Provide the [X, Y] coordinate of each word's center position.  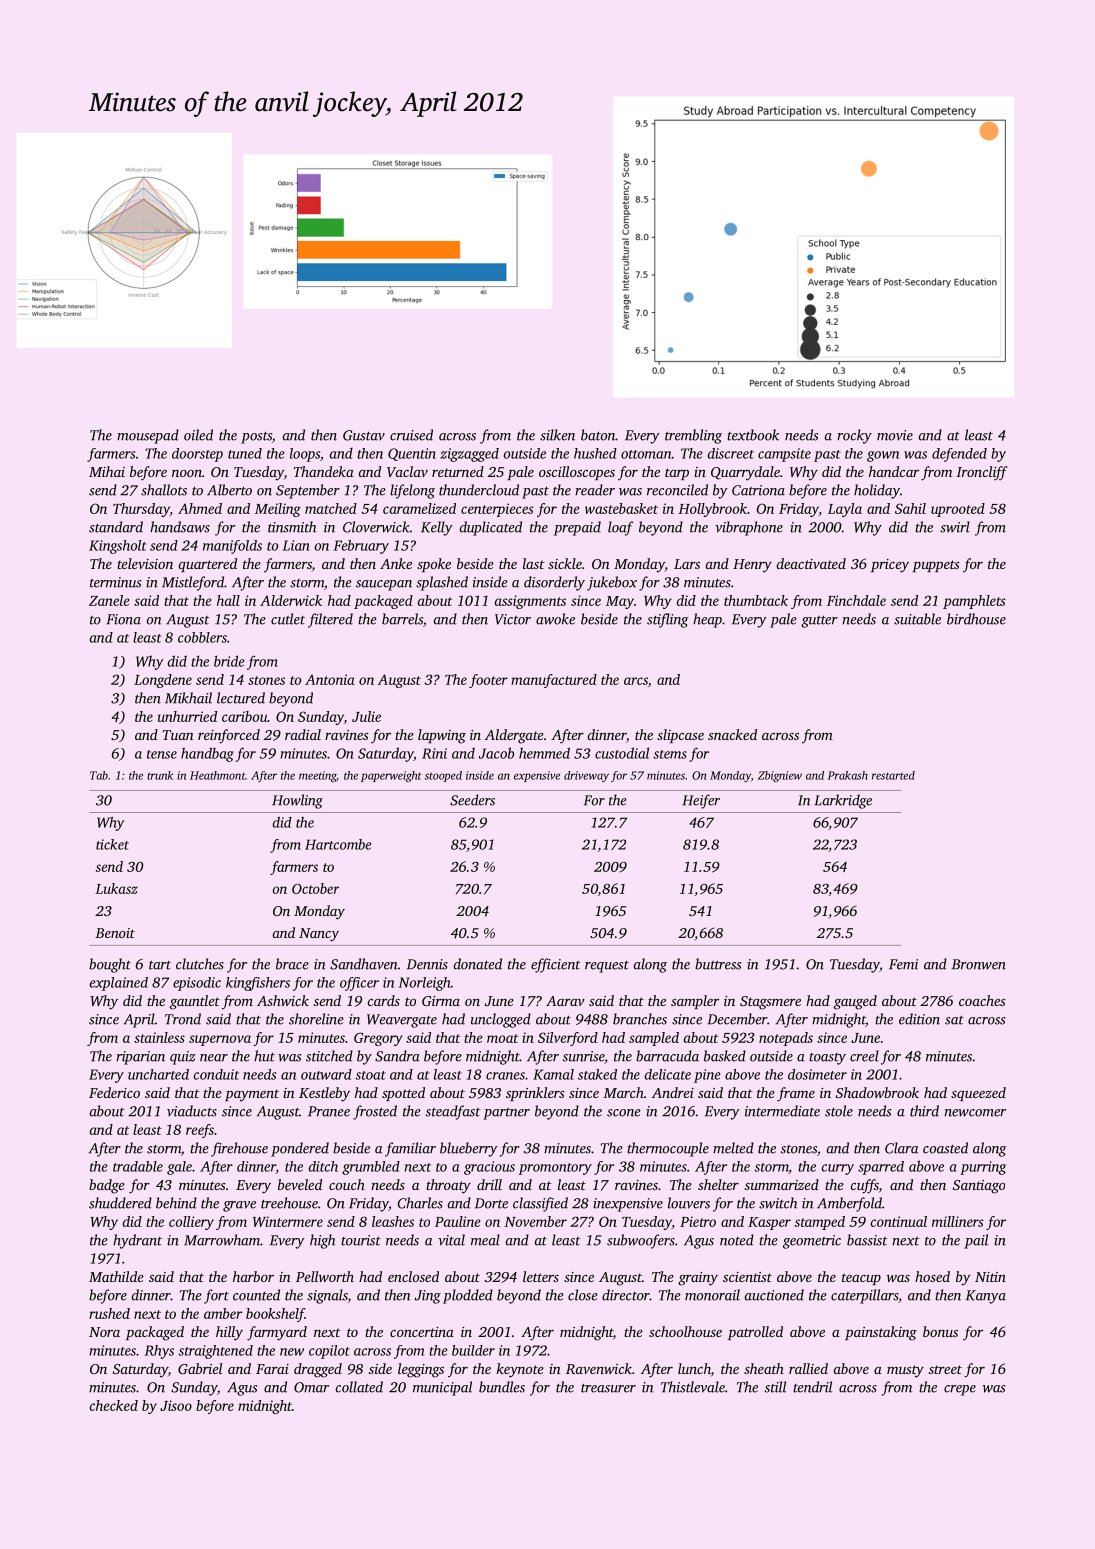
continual [899, 1221]
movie [895, 435]
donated [477, 964]
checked [114, 1405]
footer [488, 681]
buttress [718, 964]
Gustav [364, 435]
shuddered [120, 1203]
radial [303, 734]
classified [540, 1204]
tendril [812, 1387]
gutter [819, 622]
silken [557, 435]
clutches [200, 964]
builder [473, 1350]
